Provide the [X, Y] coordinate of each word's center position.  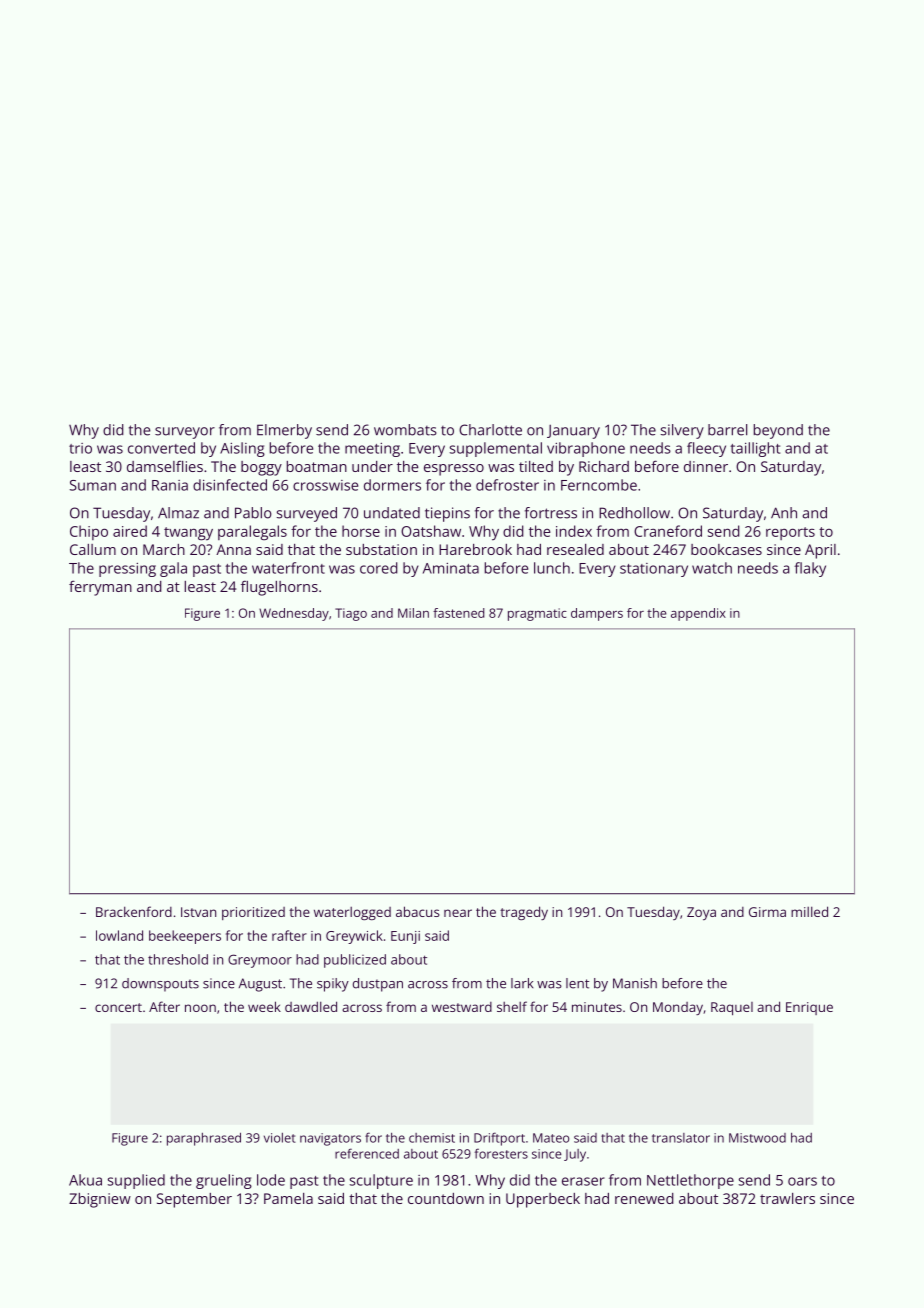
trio [80, 448]
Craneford [668, 531]
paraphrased [204, 1139]
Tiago [351, 614]
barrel [727, 430]
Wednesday [294, 614]
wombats [405, 430]
